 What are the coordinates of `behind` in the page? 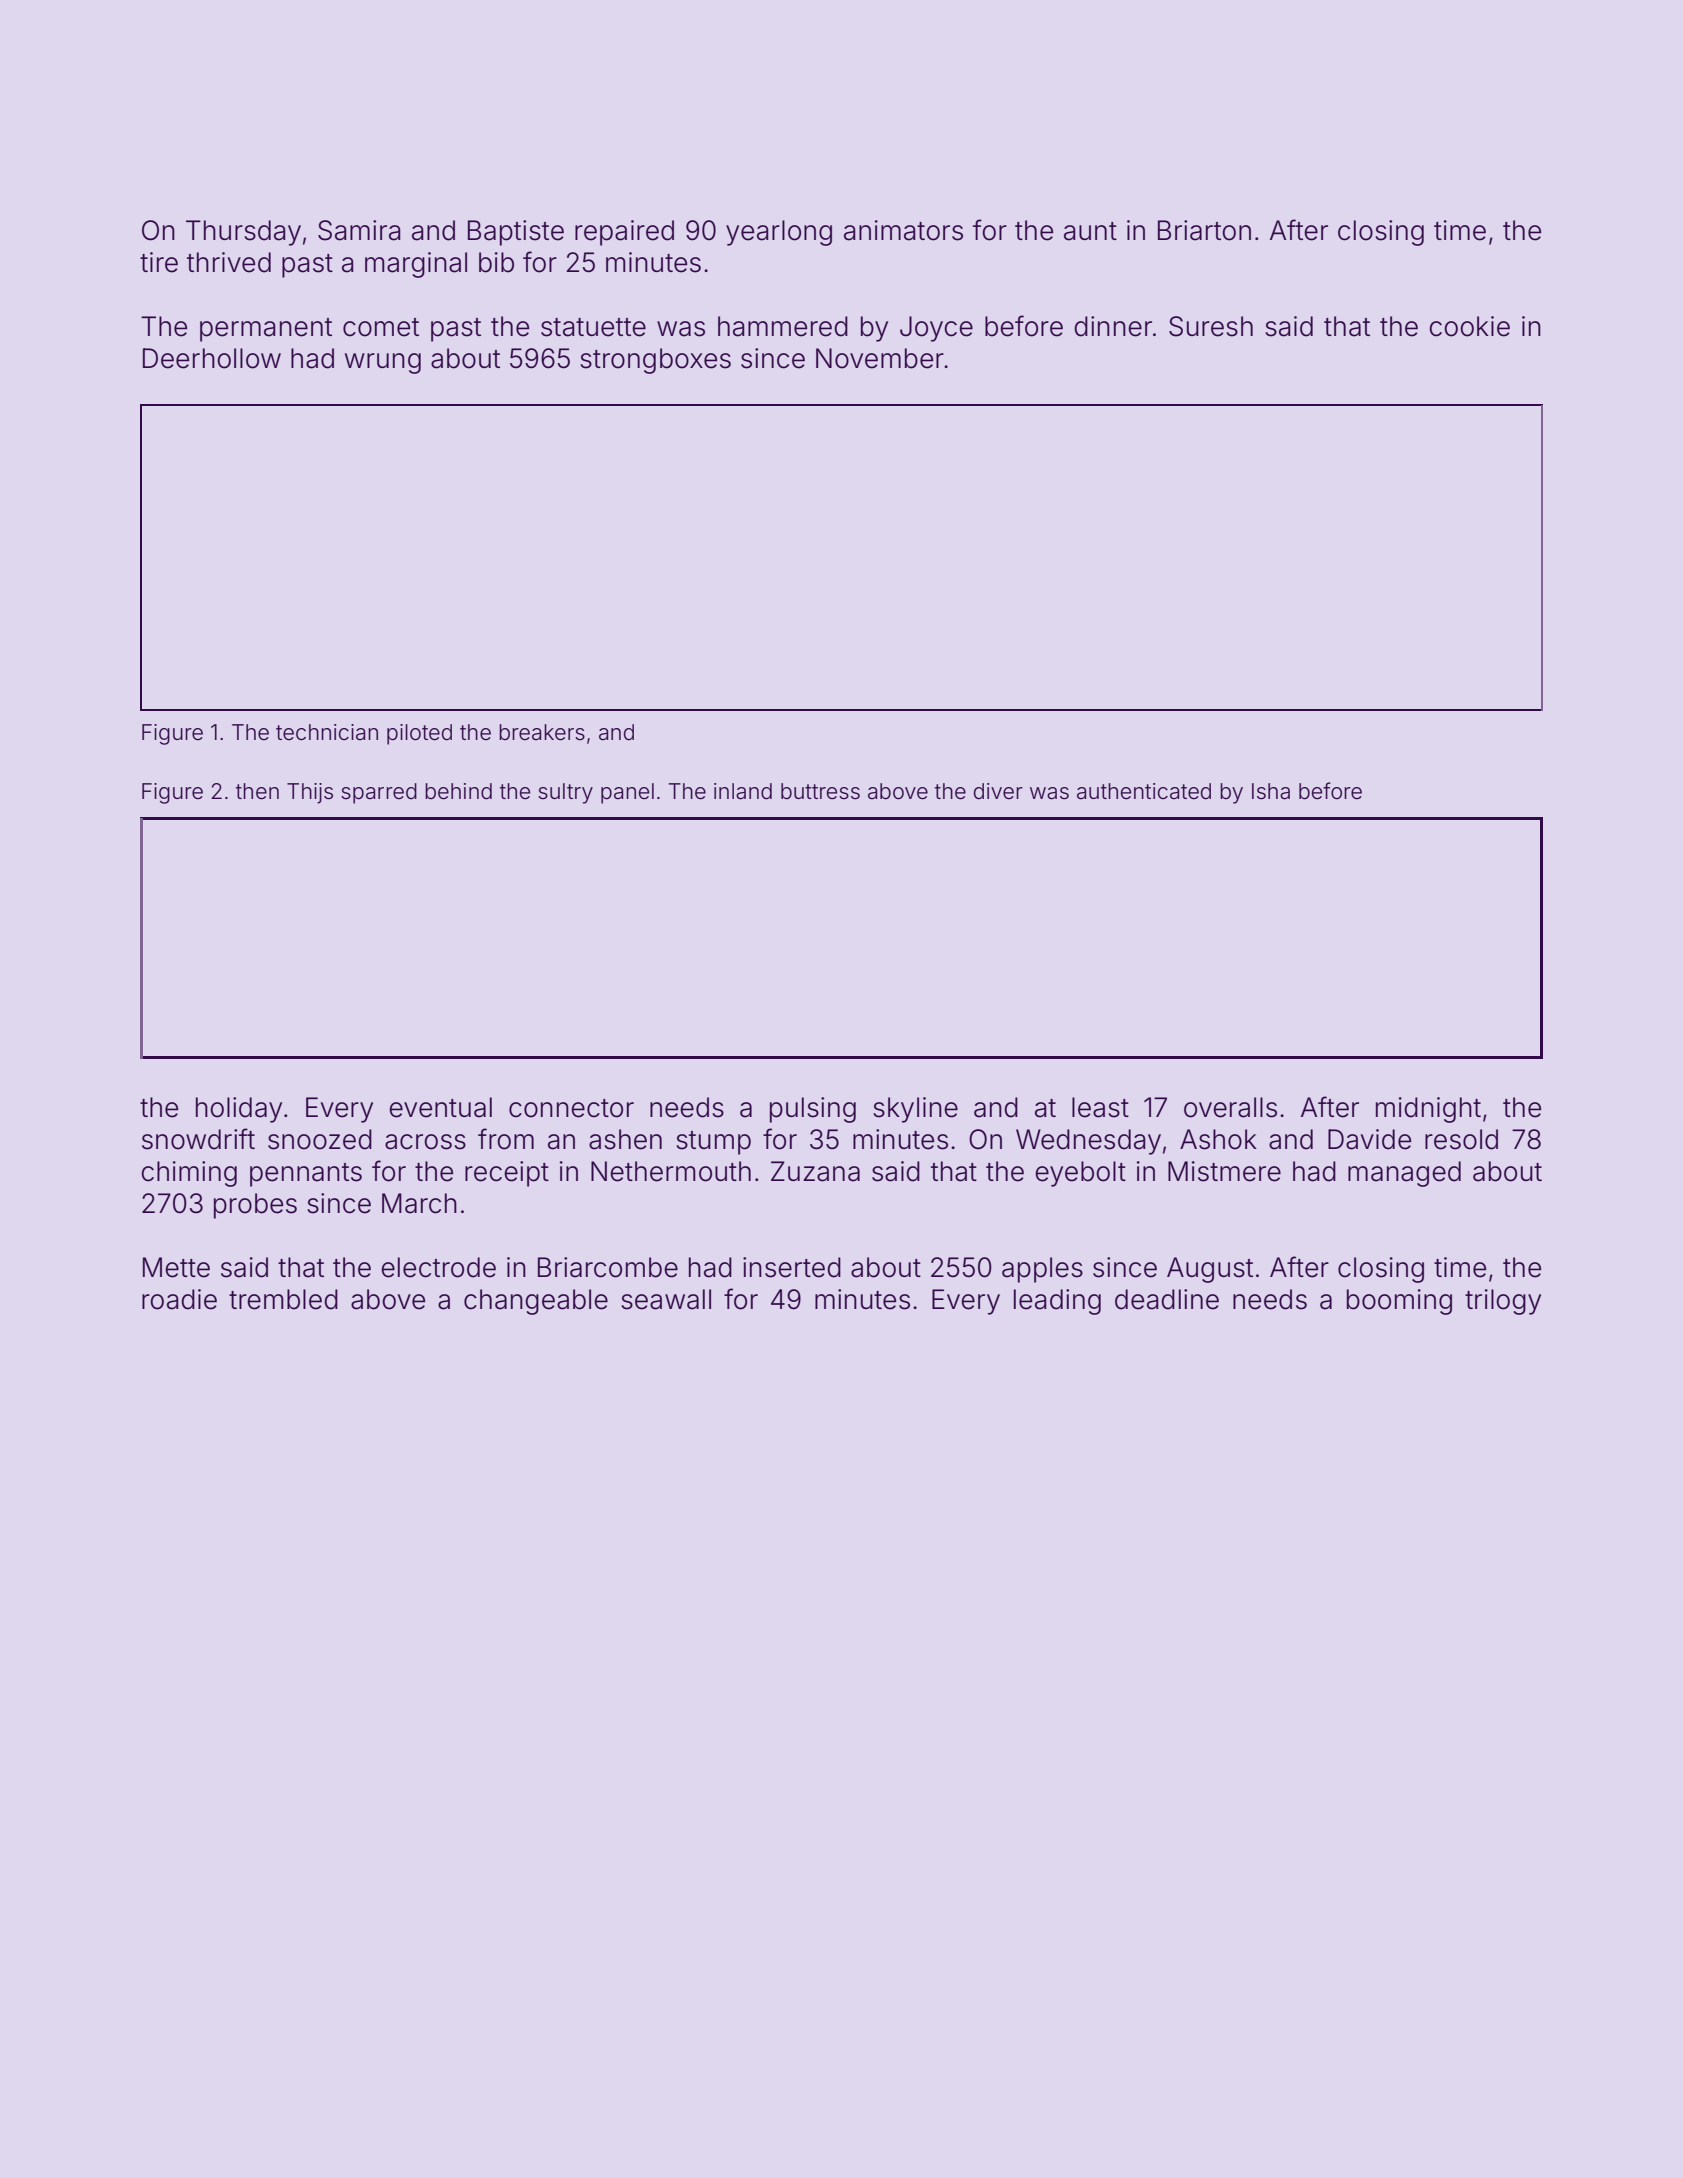 It's located at (458, 791).
